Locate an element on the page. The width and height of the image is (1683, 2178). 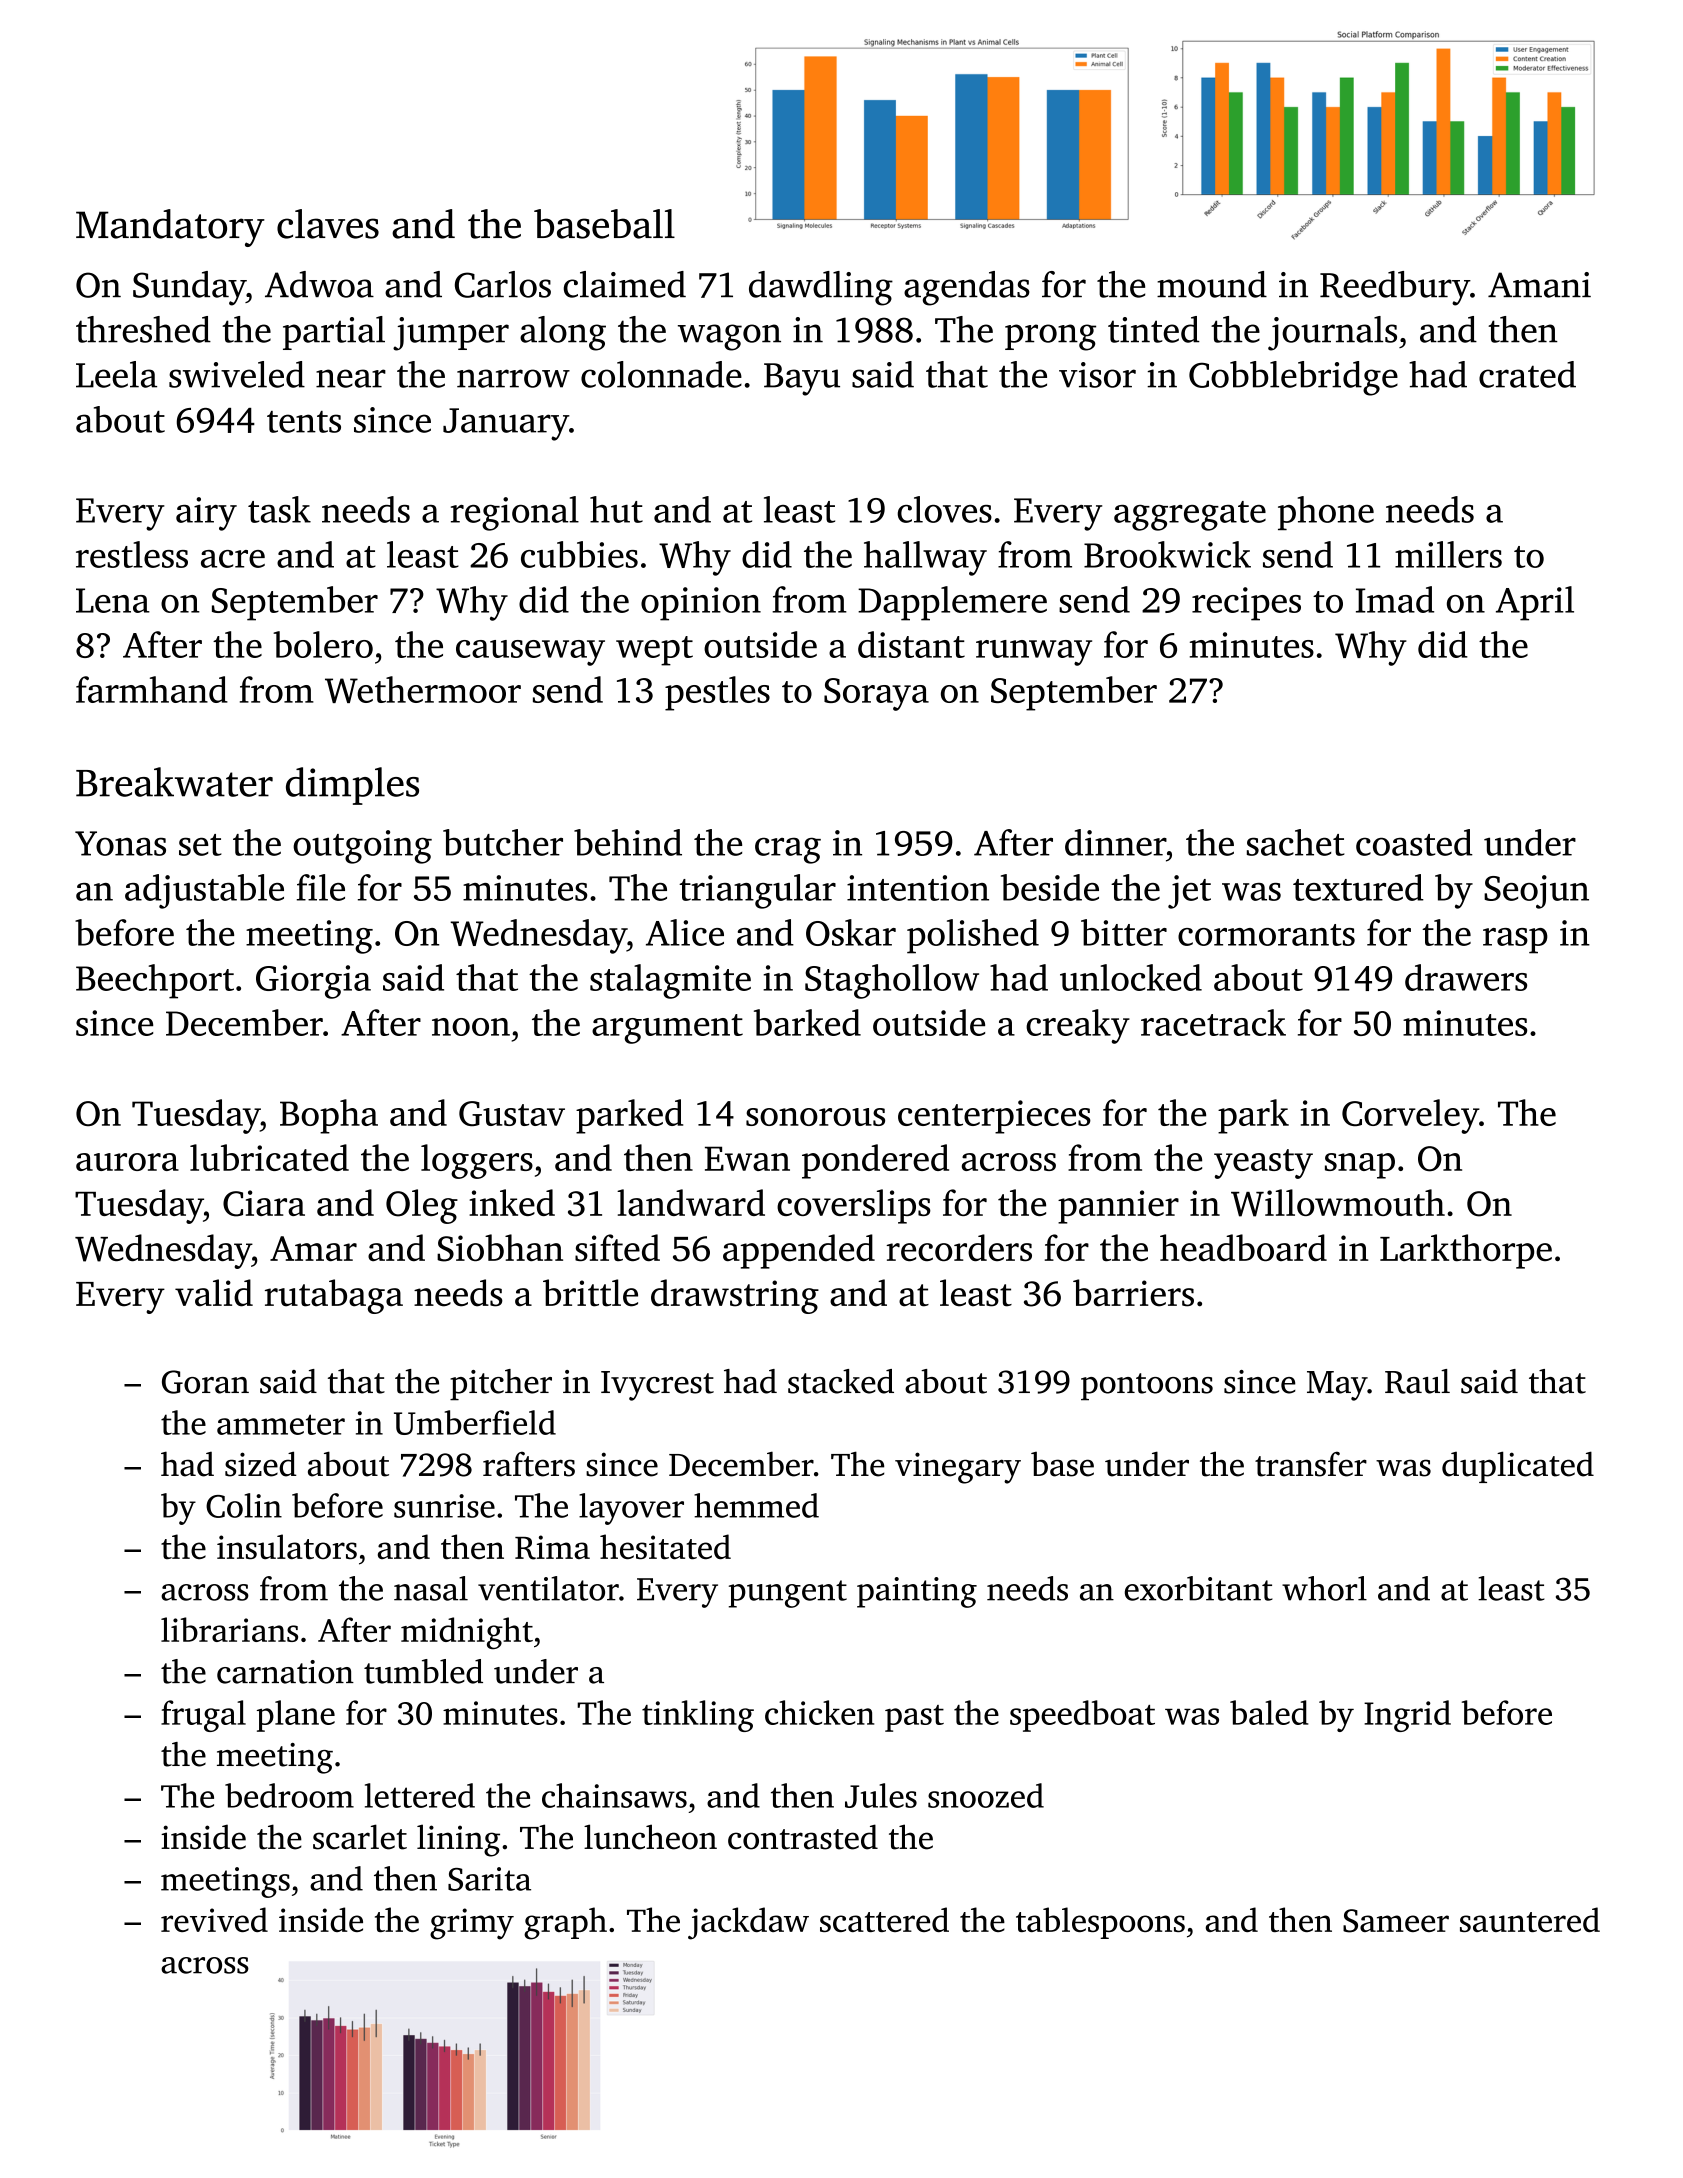
speedboat is located at coordinates (1082, 1716).
